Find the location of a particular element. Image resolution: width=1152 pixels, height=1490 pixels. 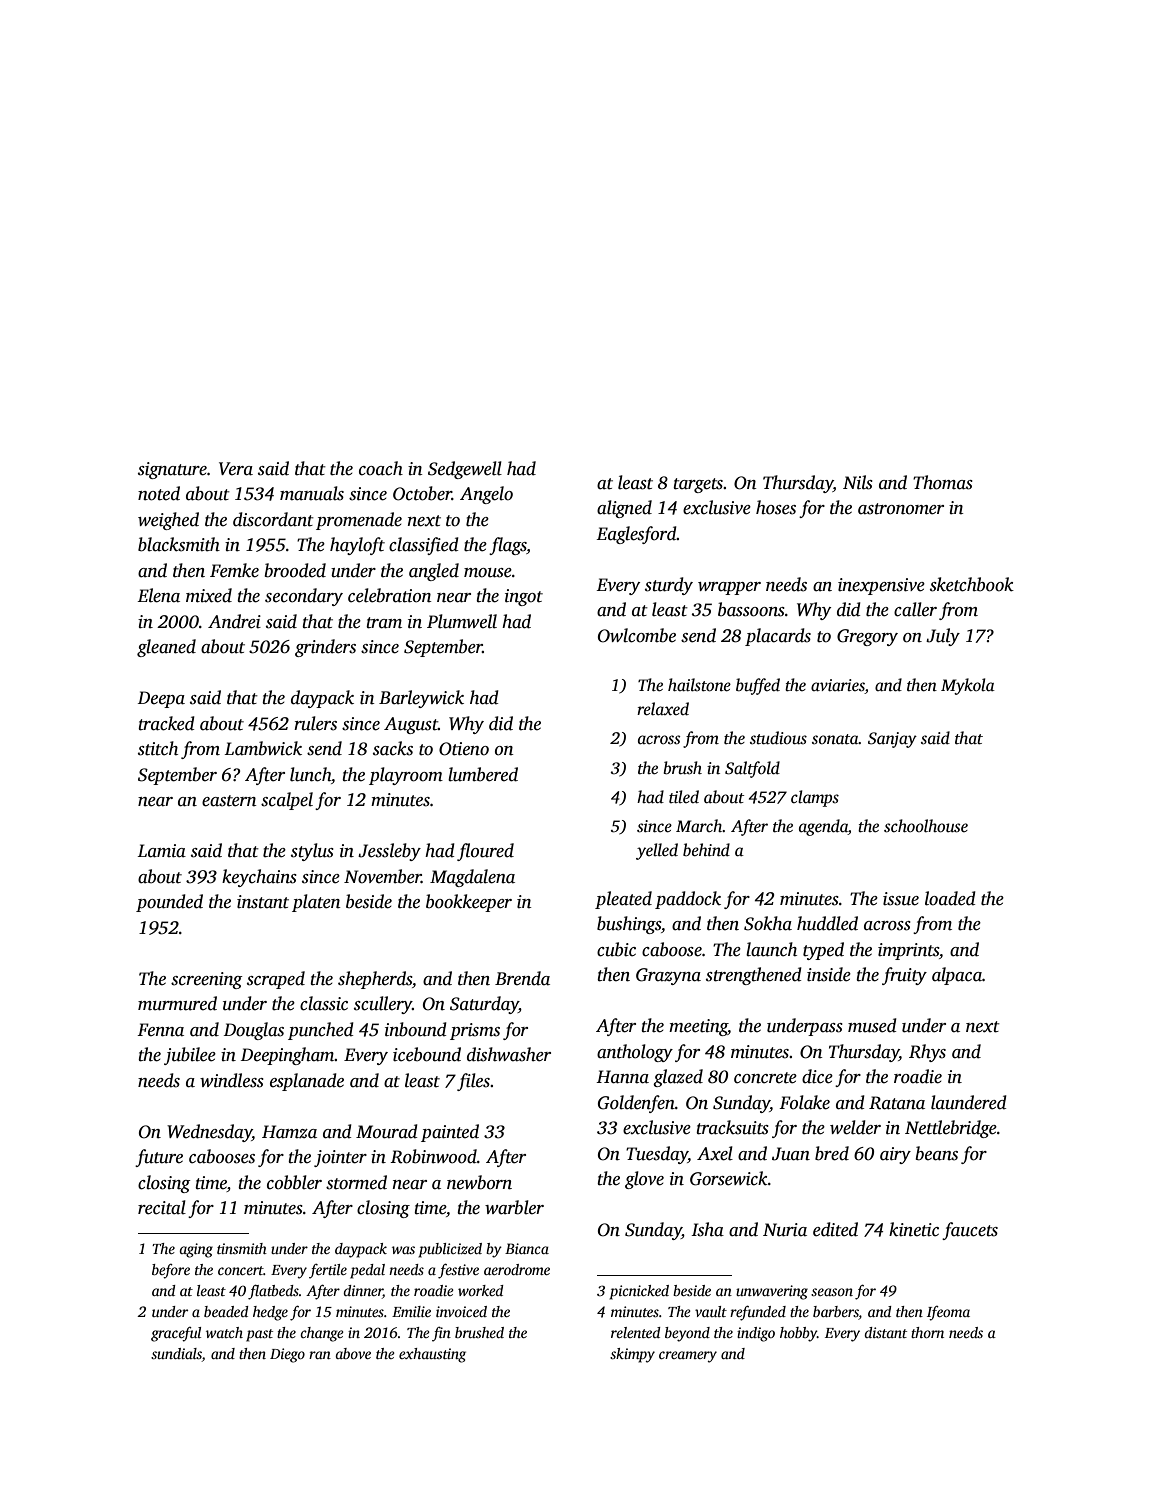

creamery is located at coordinates (688, 1357).
